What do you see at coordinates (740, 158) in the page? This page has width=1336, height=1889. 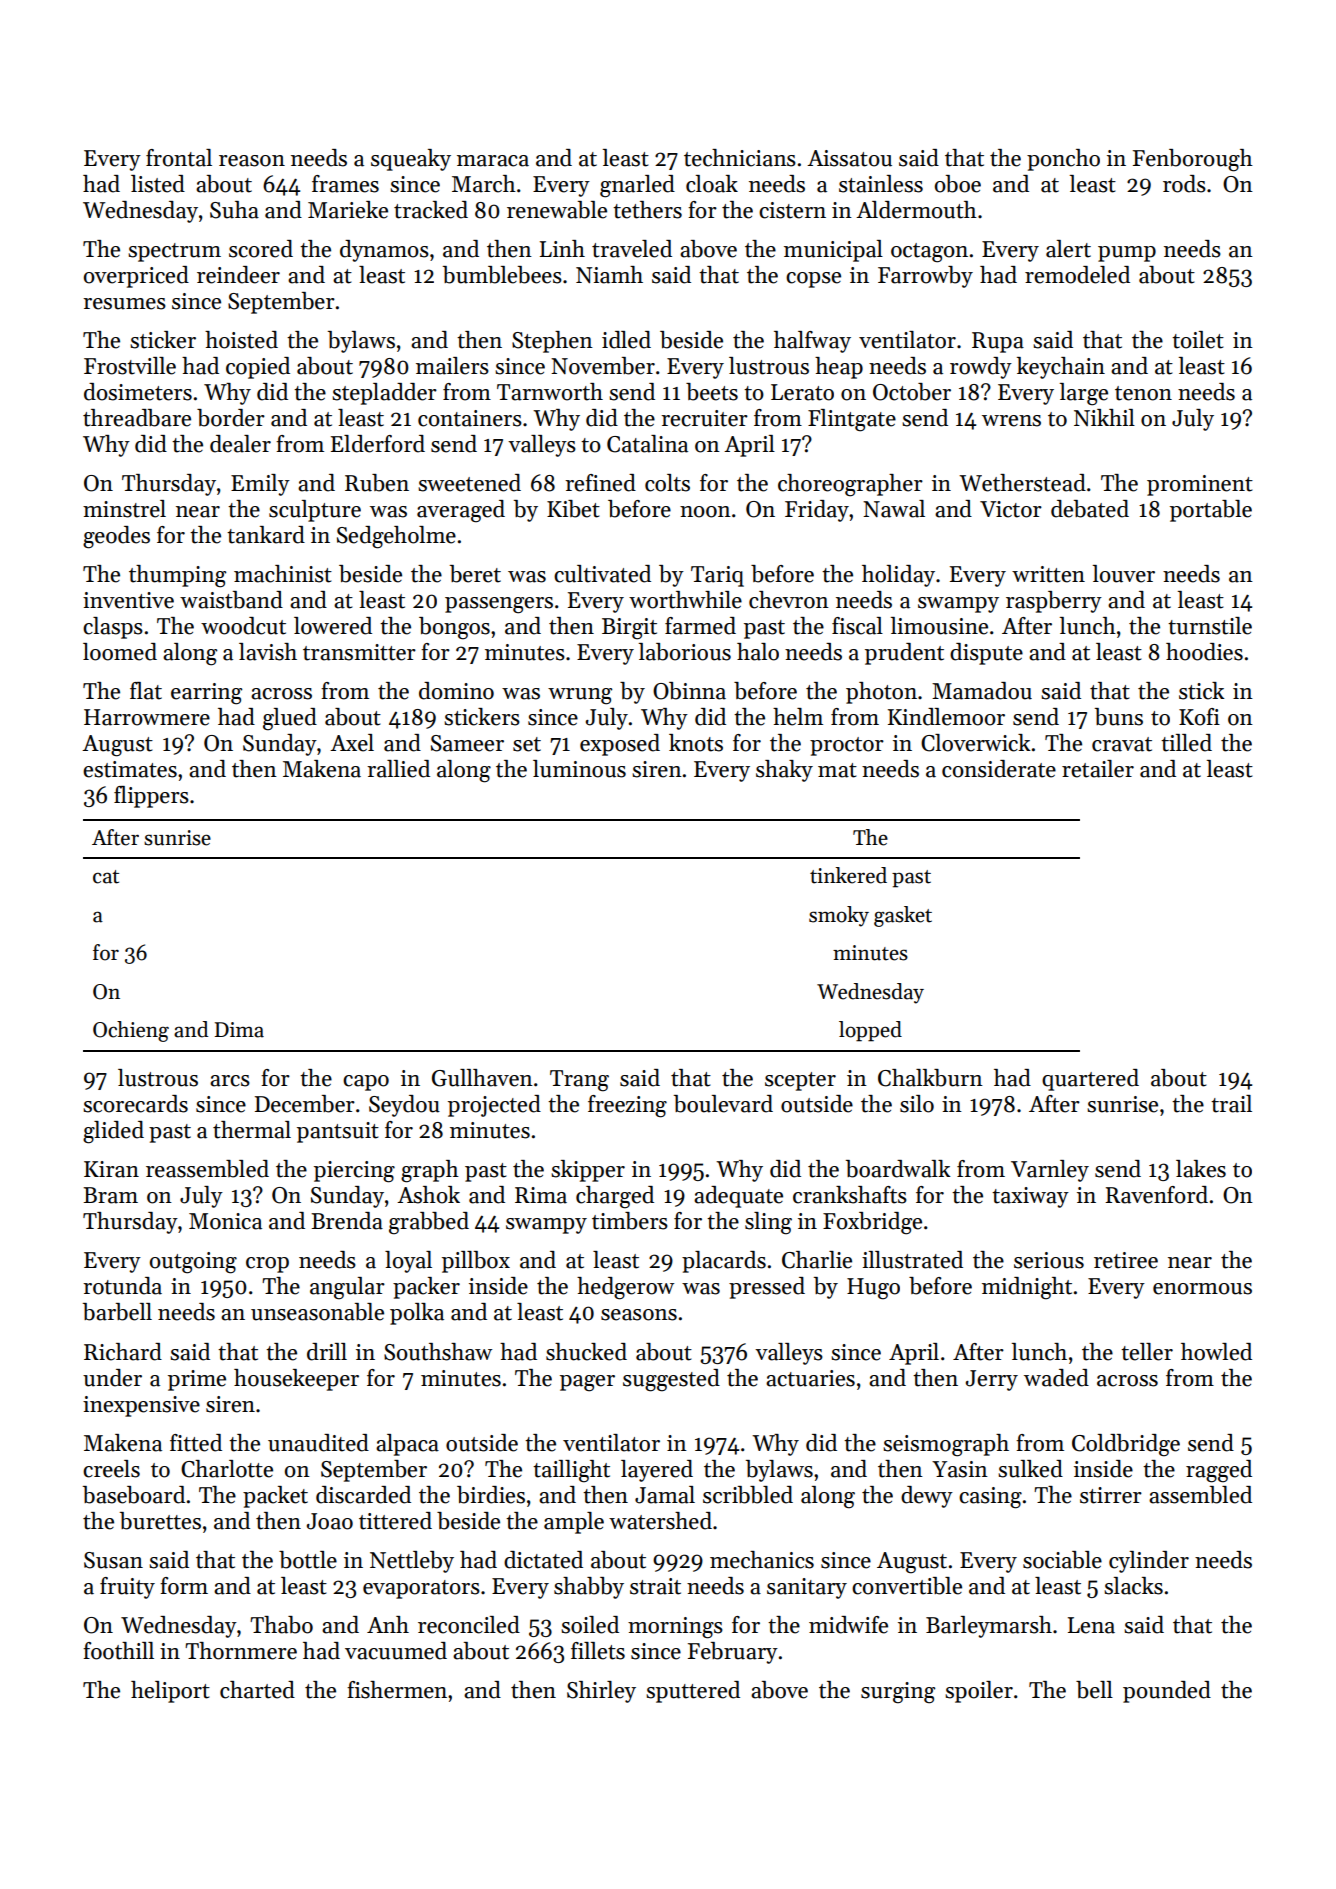 I see `technicians` at bounding box center [740, 158].
